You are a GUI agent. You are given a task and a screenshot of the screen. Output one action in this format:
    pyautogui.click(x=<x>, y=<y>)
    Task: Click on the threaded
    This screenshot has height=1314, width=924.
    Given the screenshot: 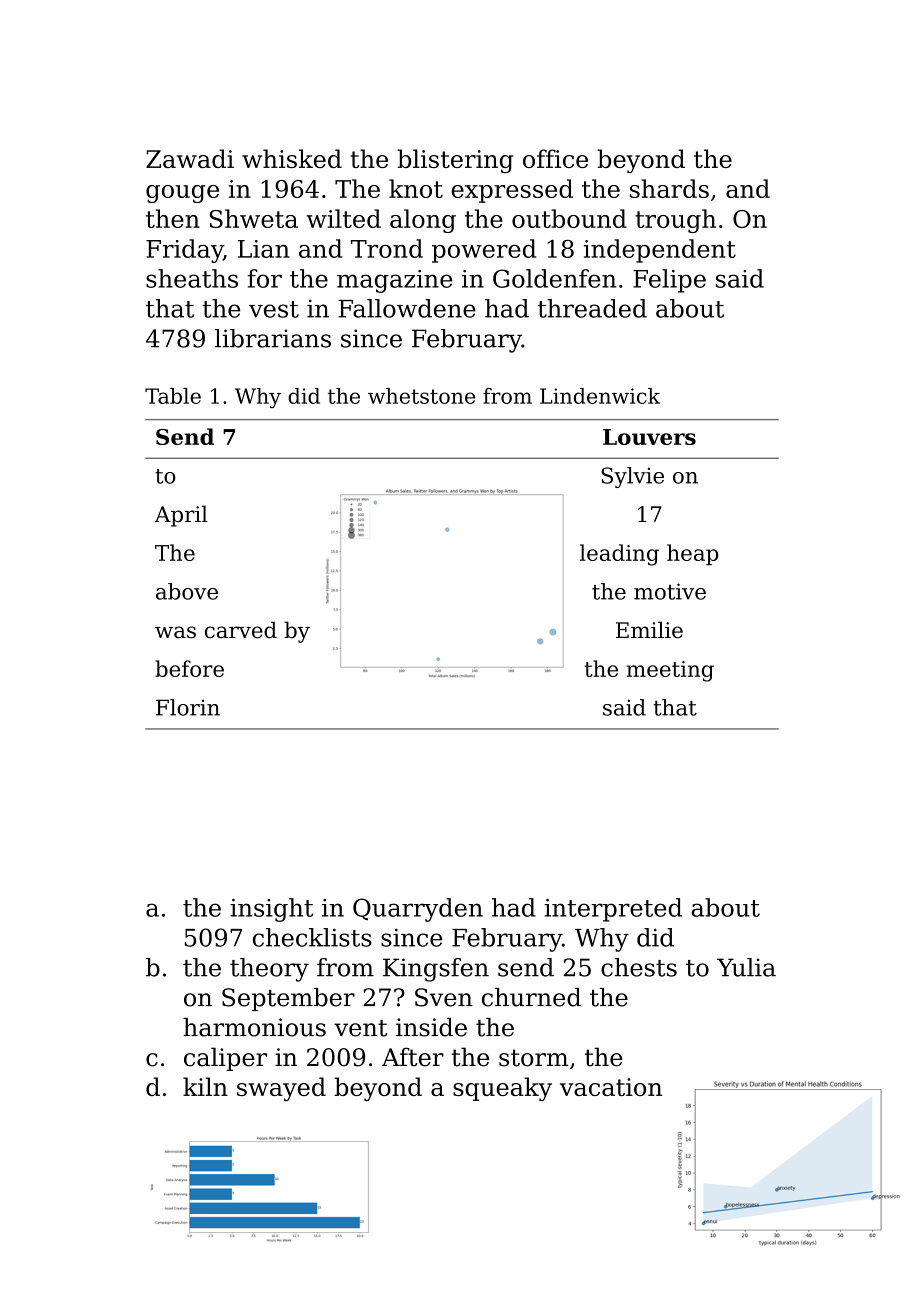 What is the action you would take?
    pyautogui.click(x=592, y=308)
